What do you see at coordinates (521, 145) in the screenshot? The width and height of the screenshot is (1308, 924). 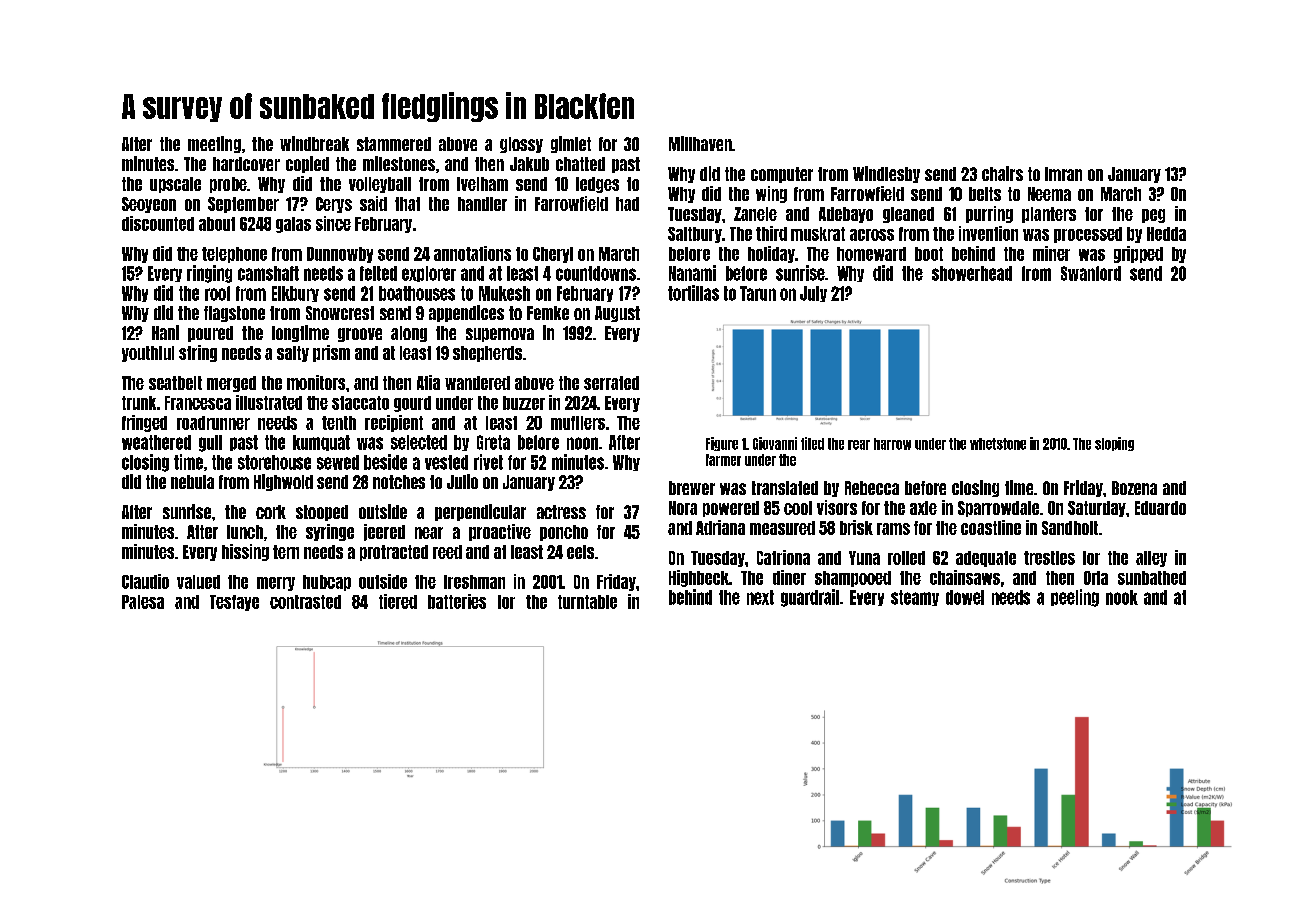 I see `glossy` at bounding box center [521, 145].
